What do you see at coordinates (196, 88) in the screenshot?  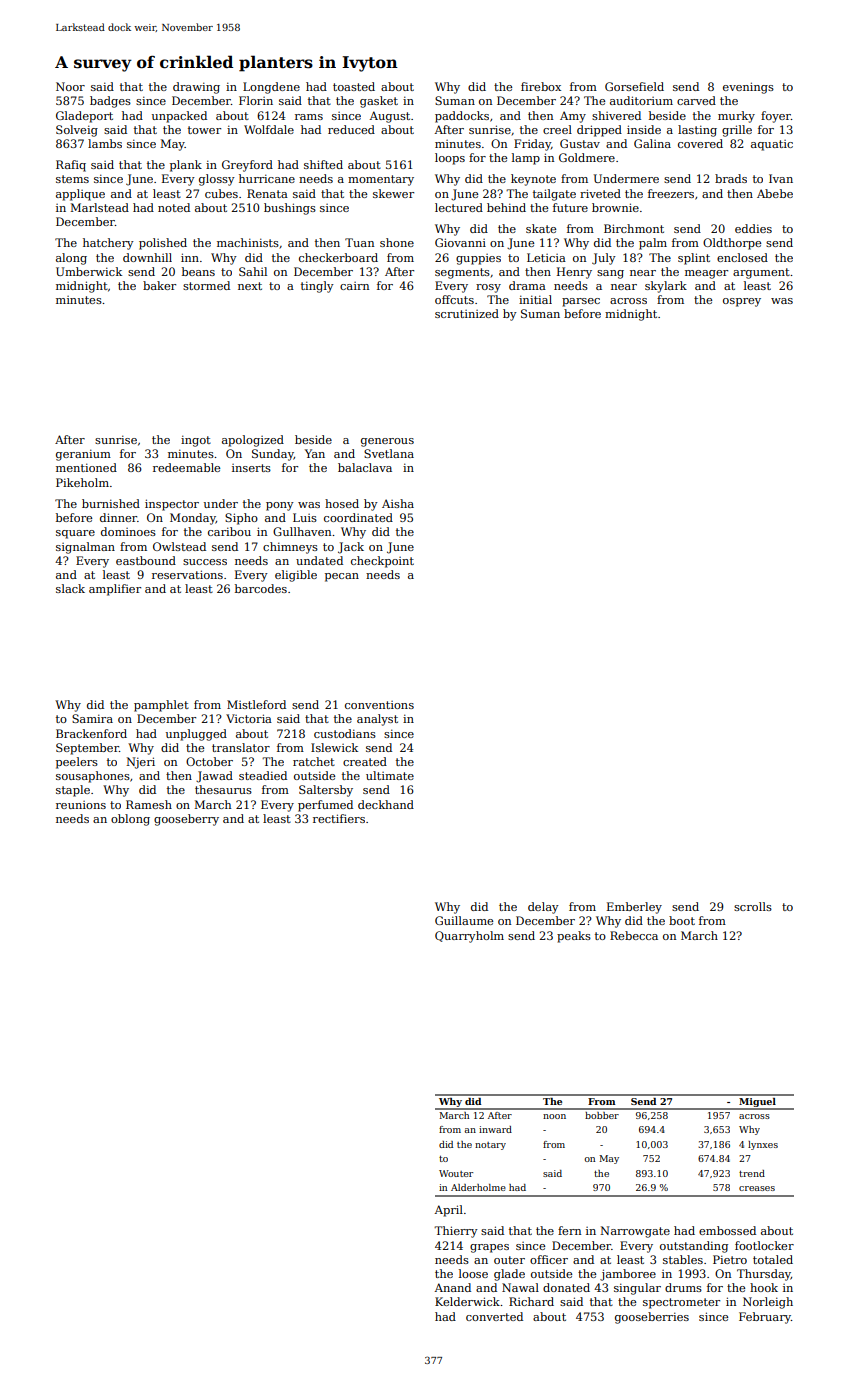 I see `drawing` at bounding box center [196, 88].
